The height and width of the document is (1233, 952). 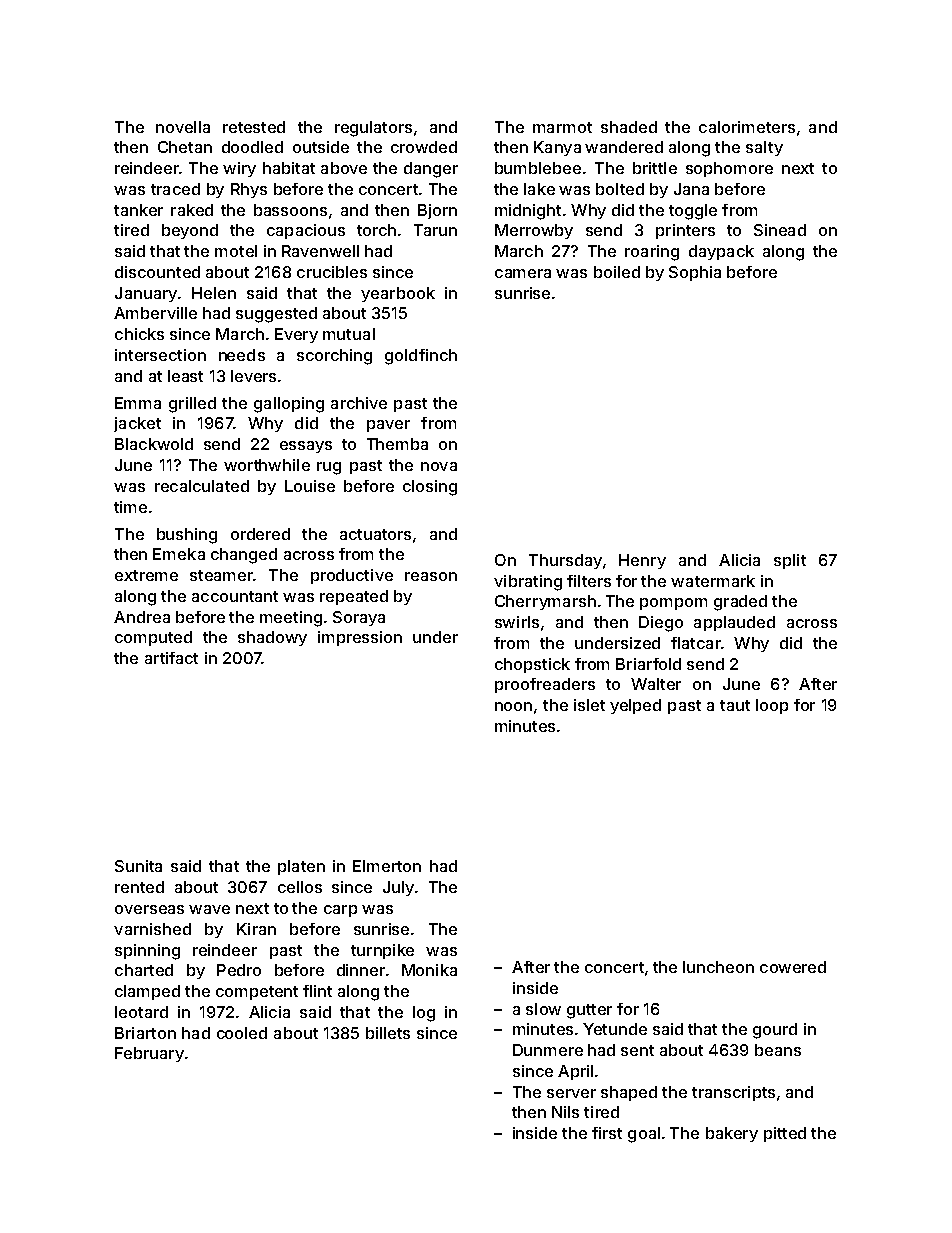 What do you see at coordinates (780, 230) in the document?
I see `Sinead` at bounding box center [780, 230].
